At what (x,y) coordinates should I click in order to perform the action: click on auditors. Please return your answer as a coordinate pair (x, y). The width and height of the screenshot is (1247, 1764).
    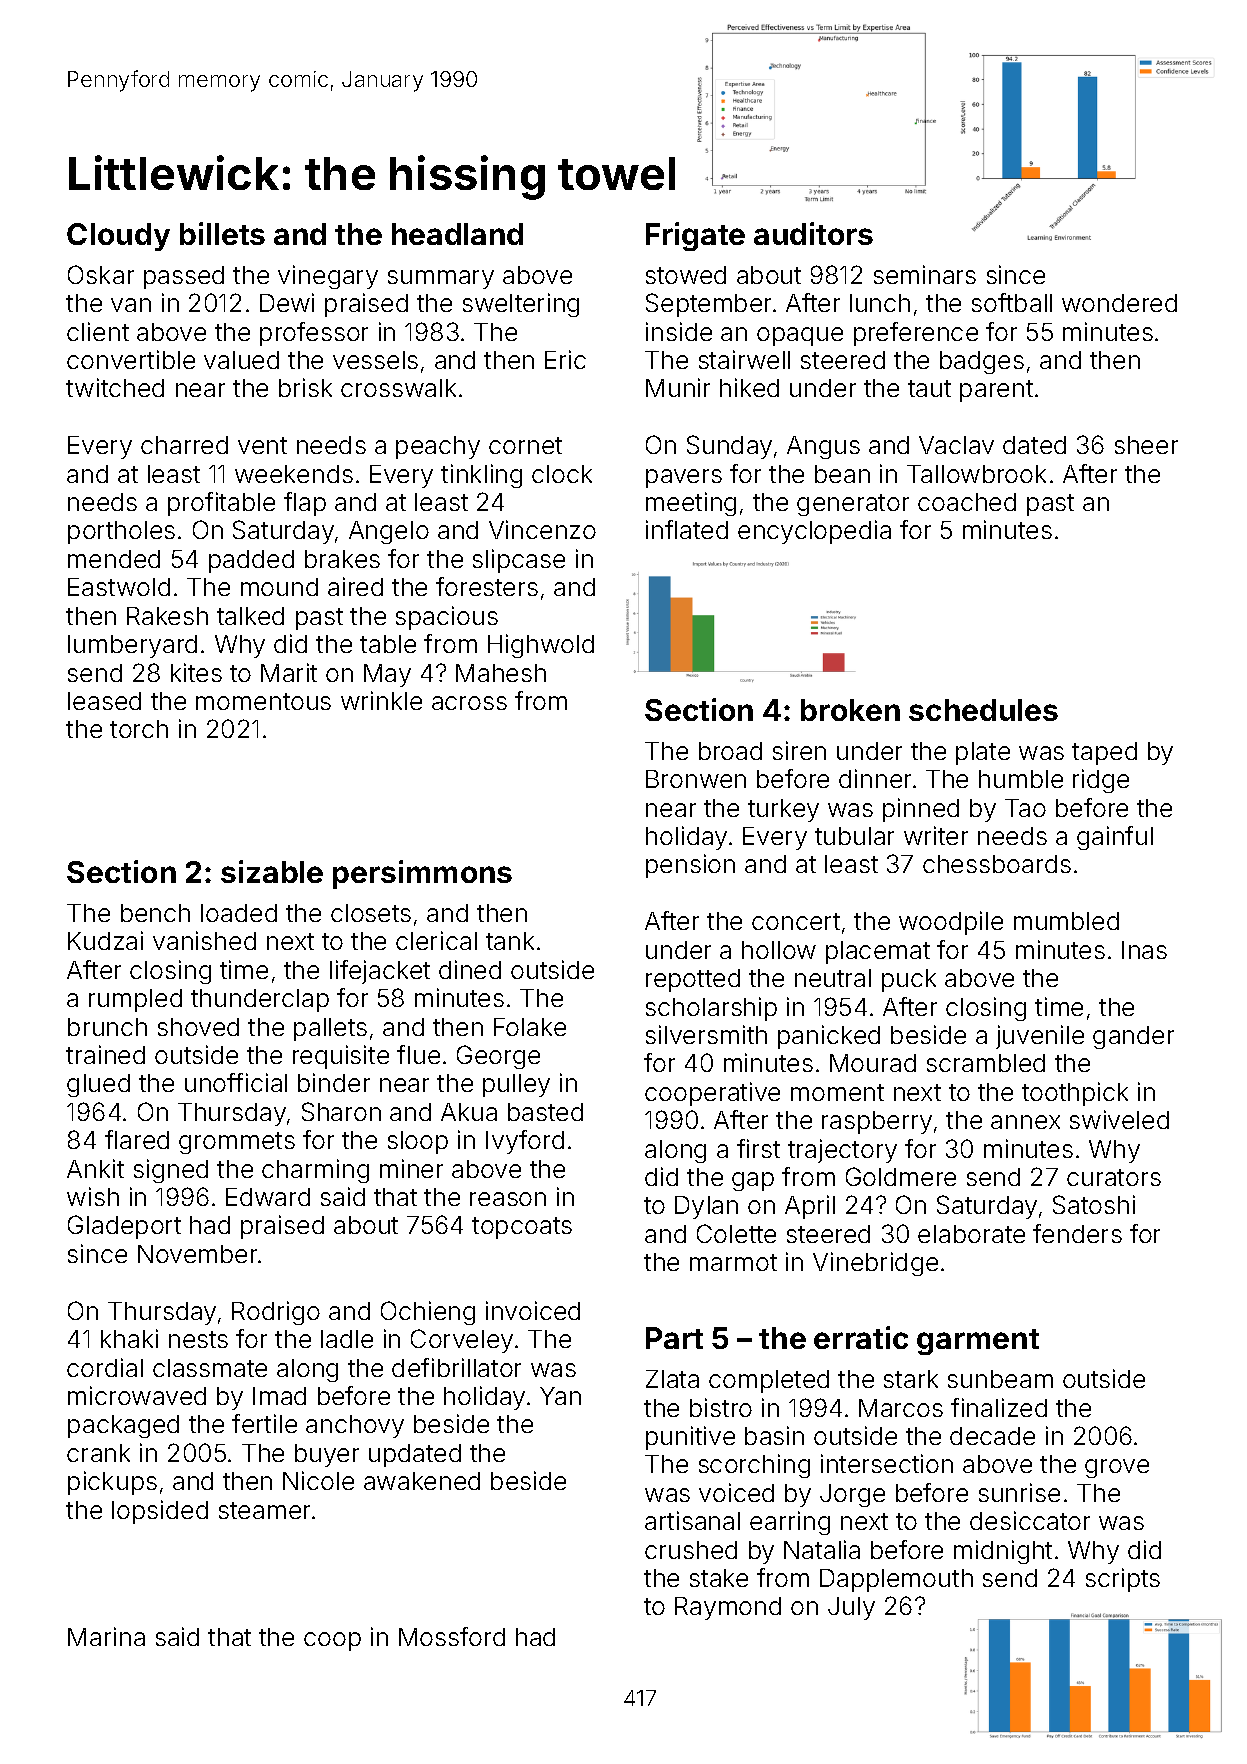
    Looking at the image, I should click on (813, 233).
